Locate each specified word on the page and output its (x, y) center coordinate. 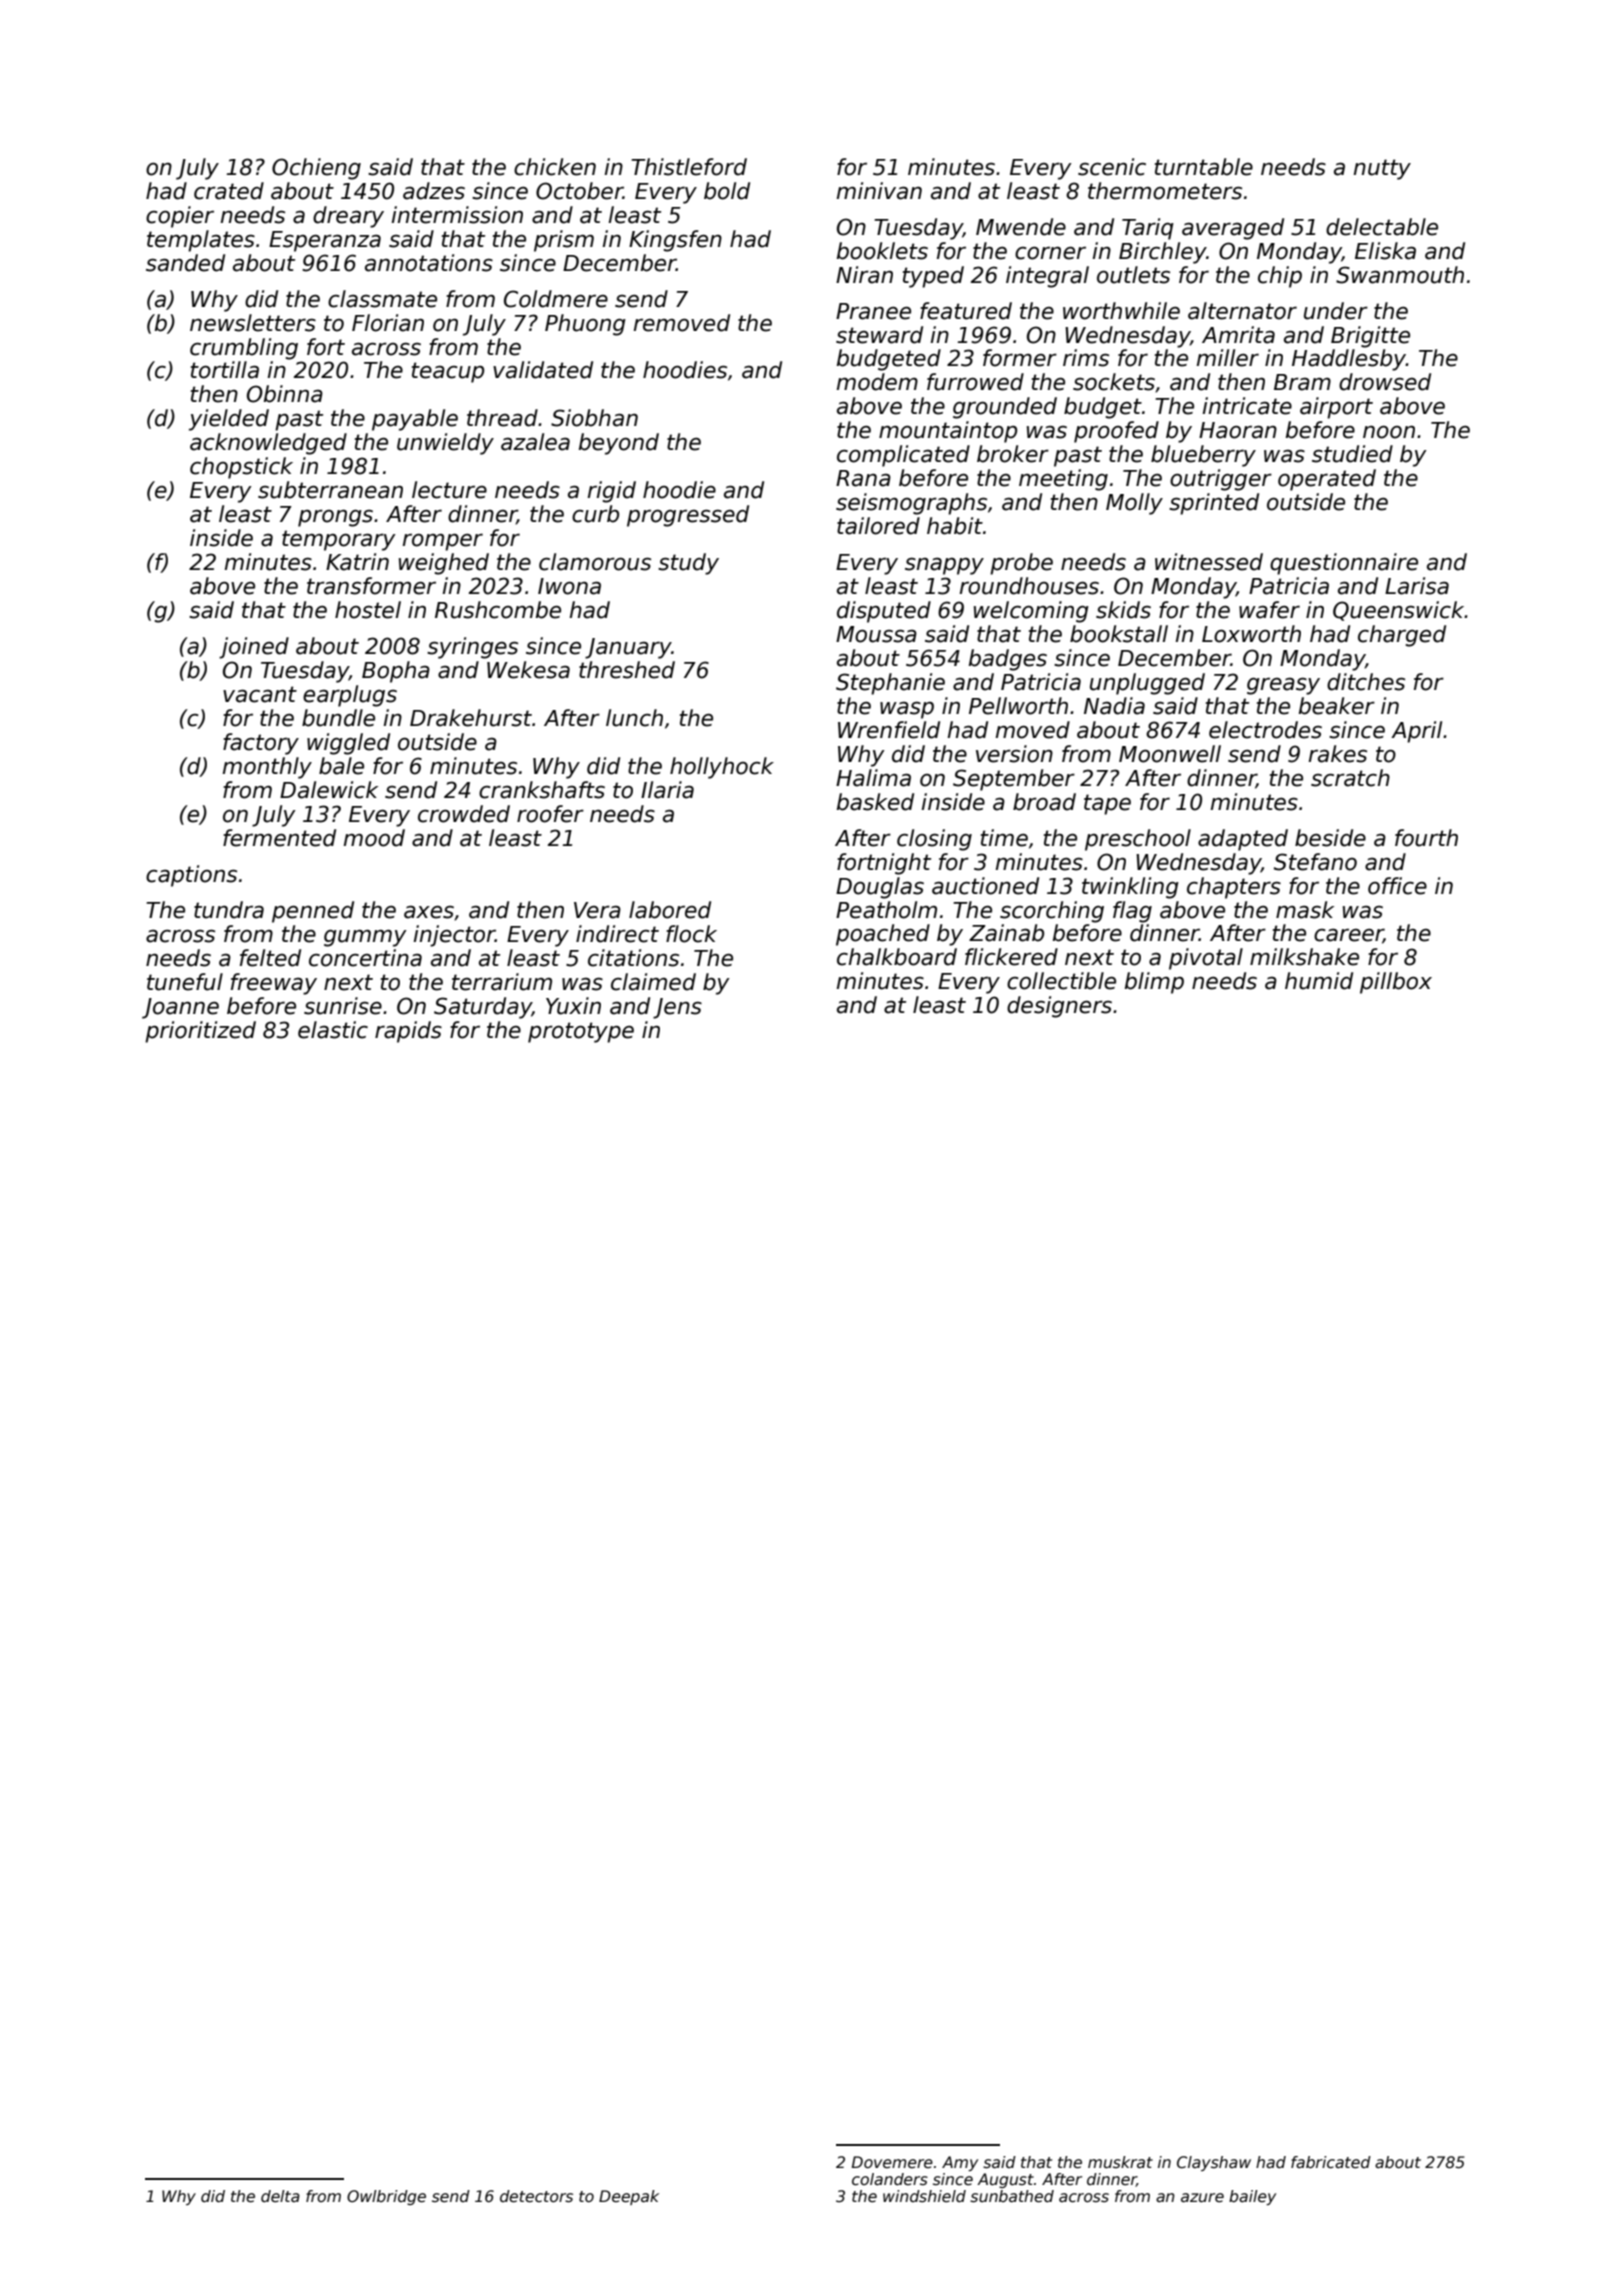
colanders (890, 2179)
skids (1123, 610)
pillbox (1396, 983)
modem (877, 382)
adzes (434, 191)
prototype (581, 1032)
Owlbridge (386, 2197)
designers (1059, 1007)
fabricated (1331, 2162)
